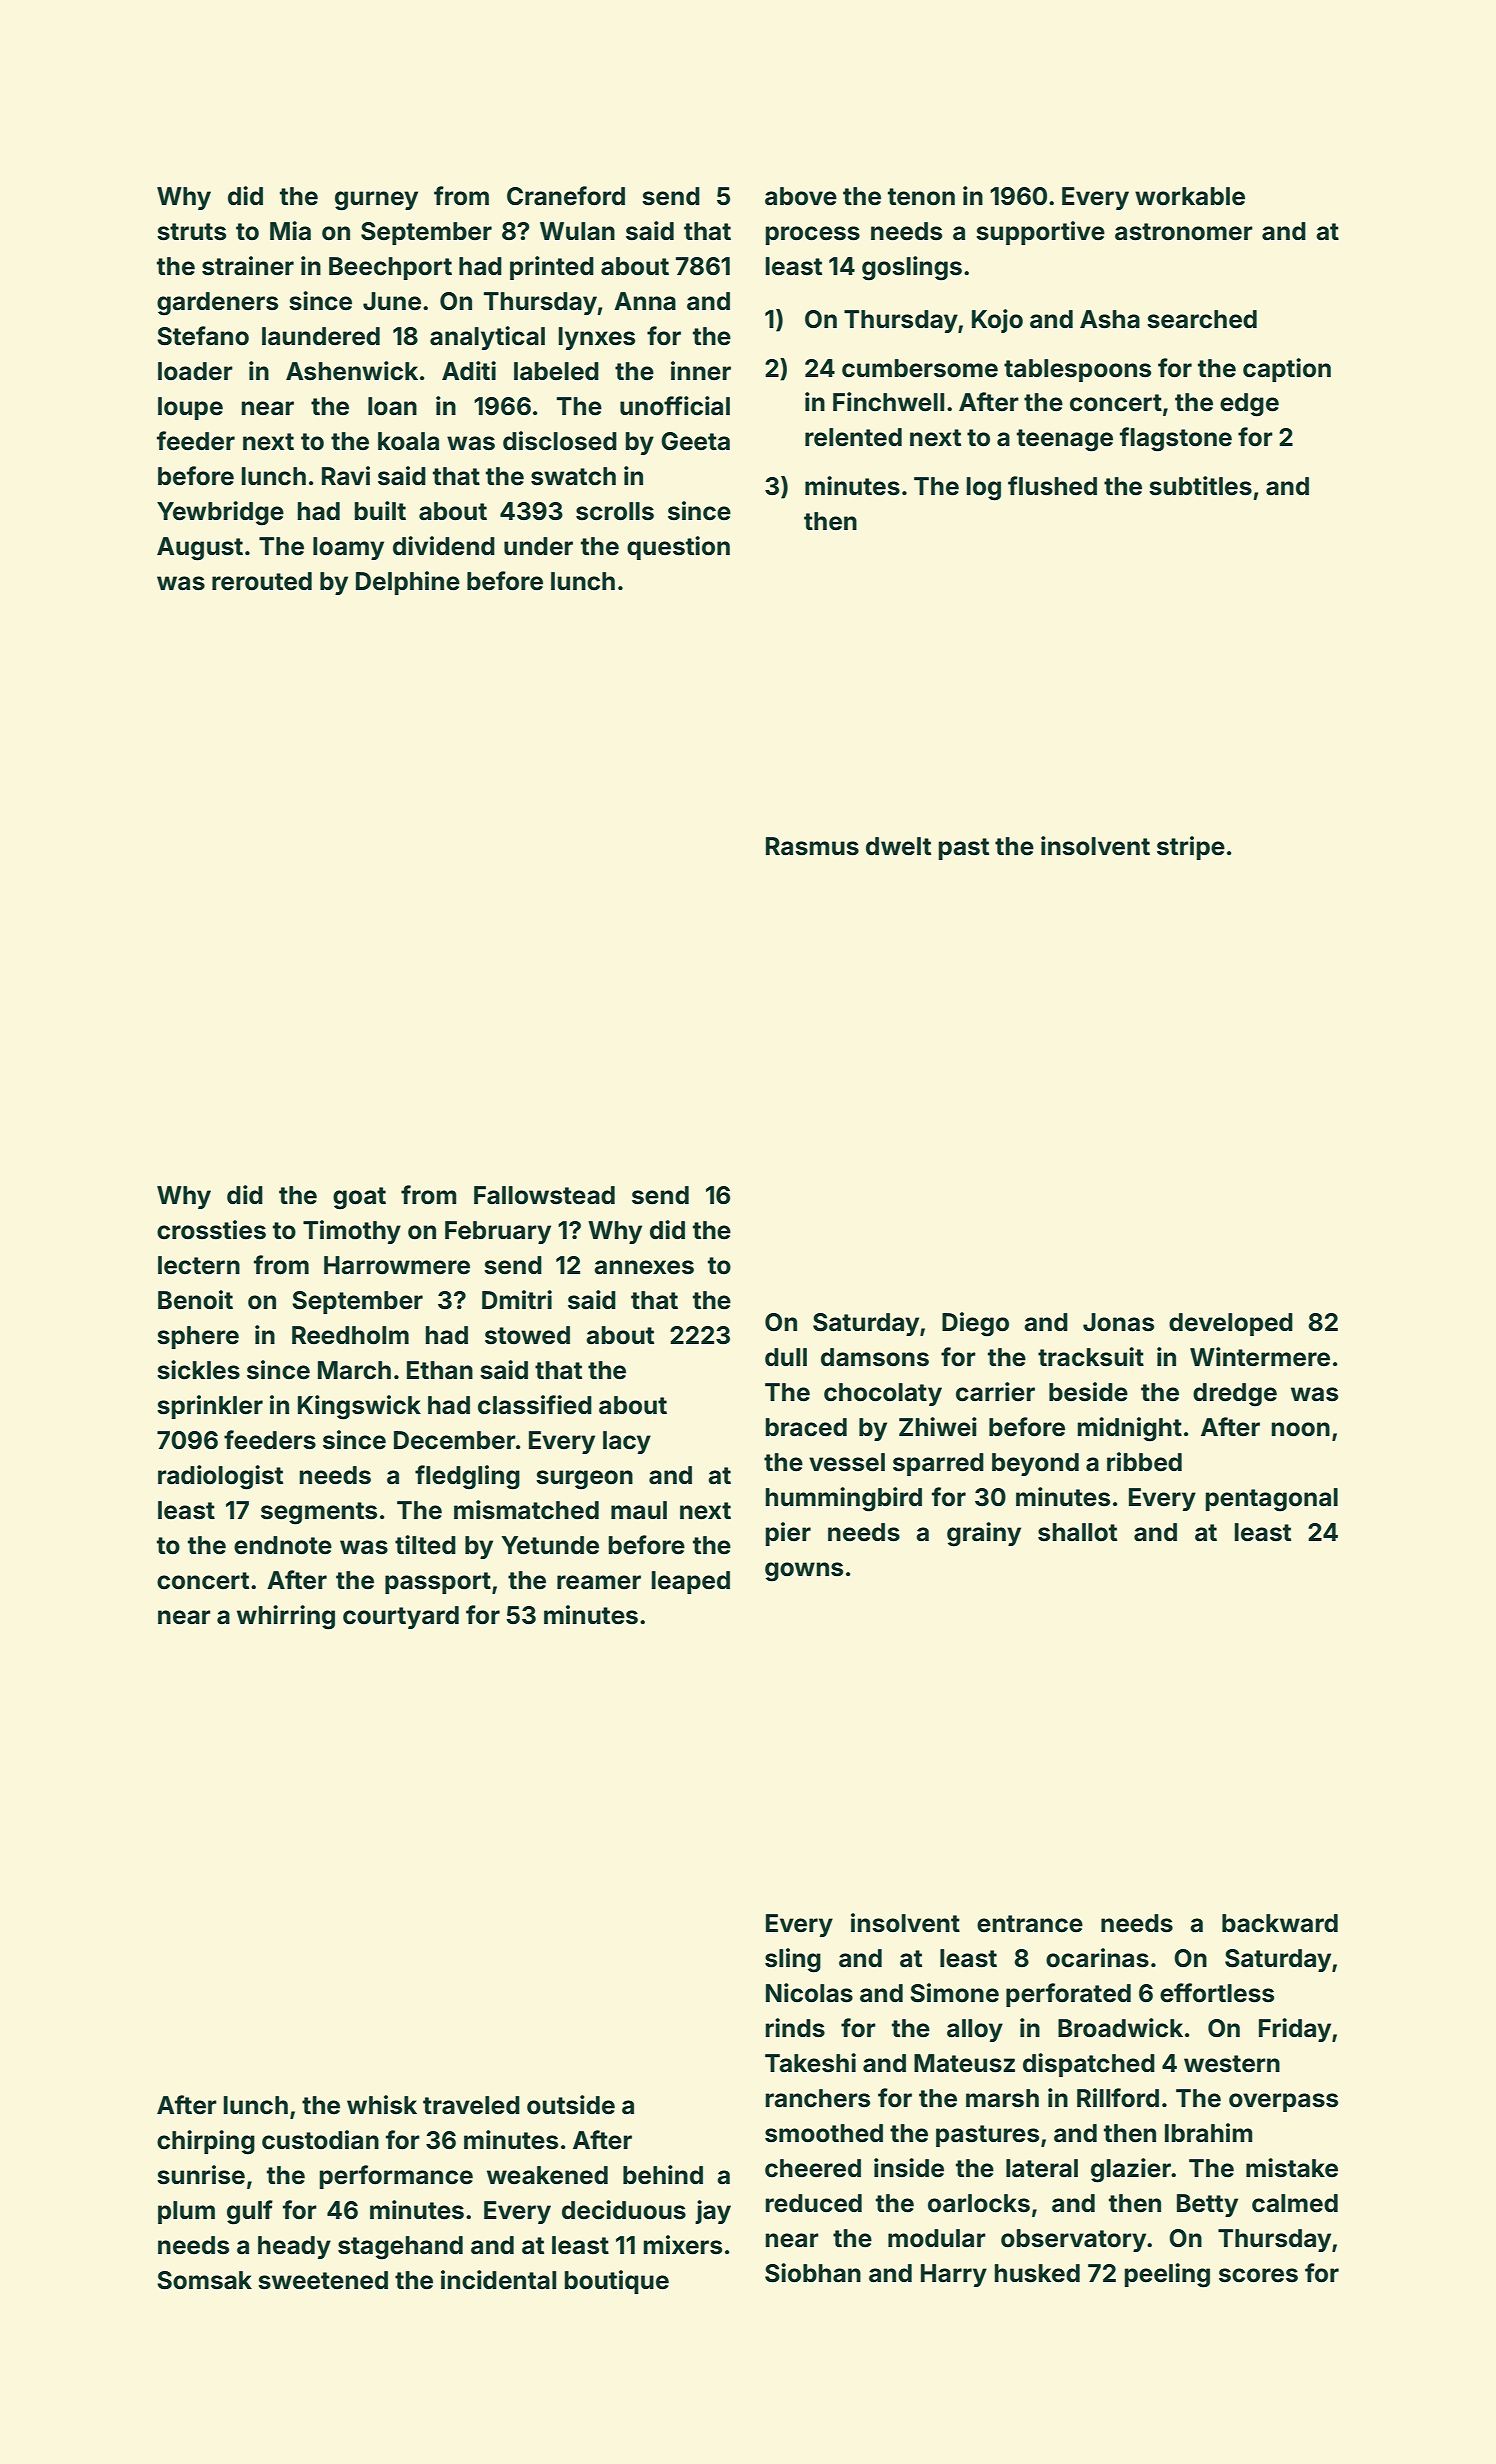  I want to click on goat, so click(359, 1198).
